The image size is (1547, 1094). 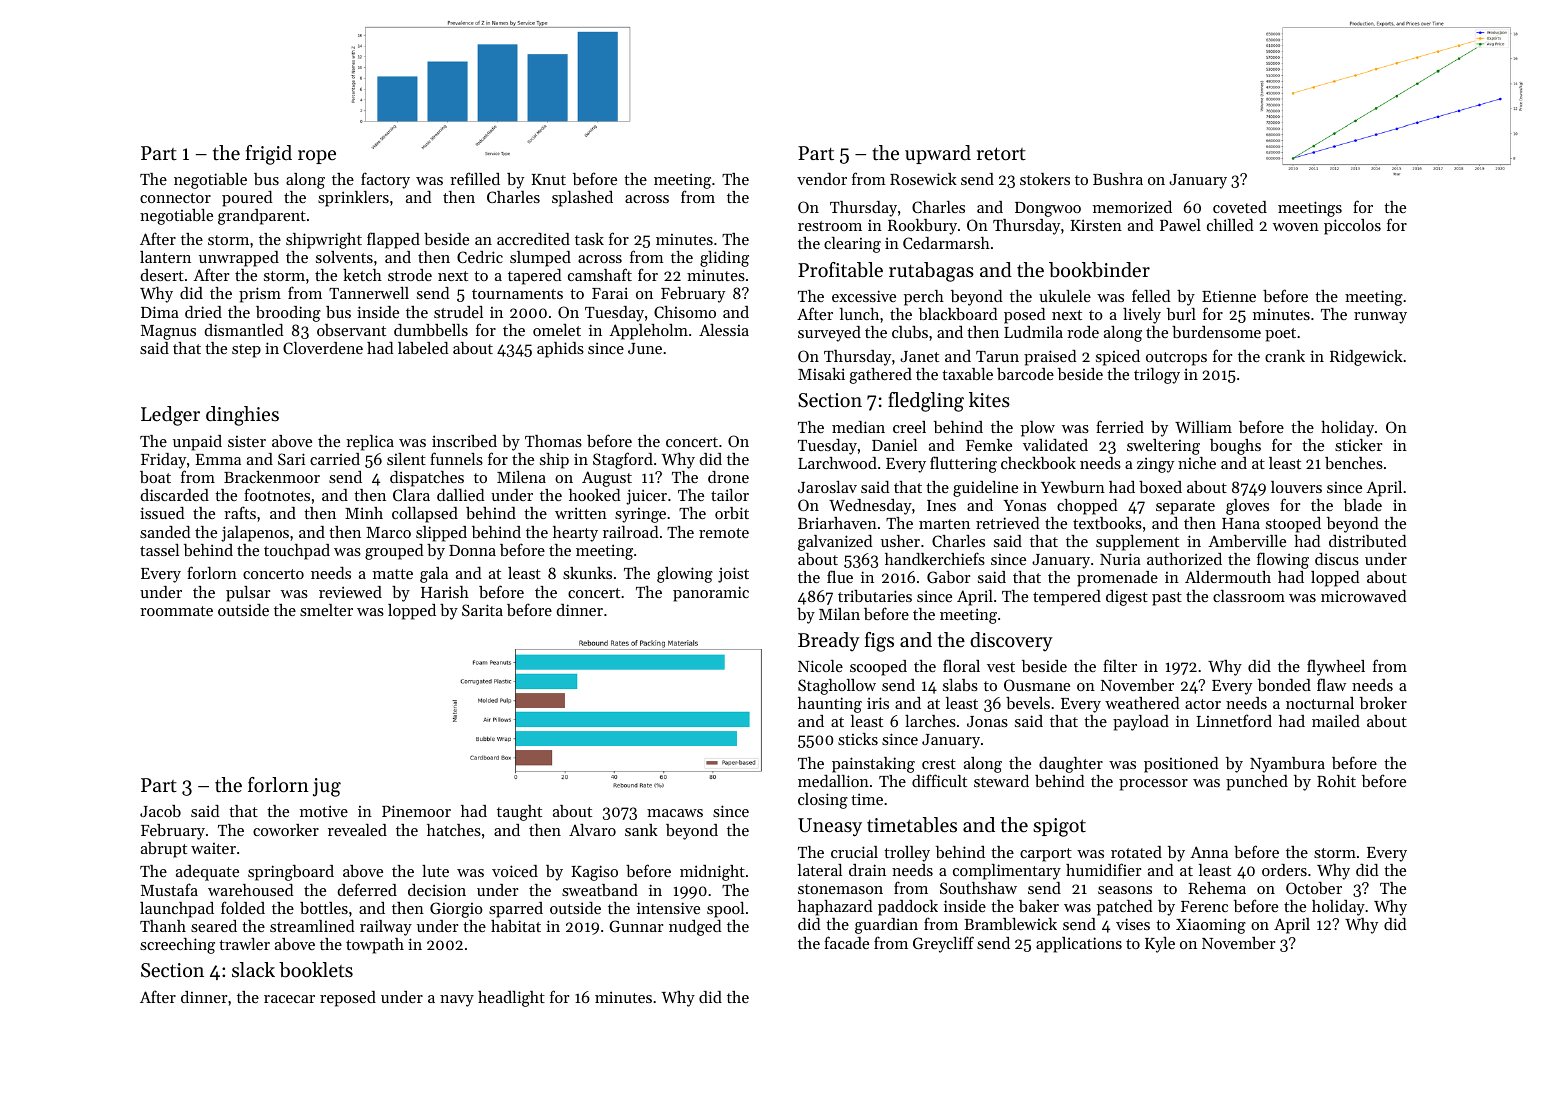 What do you see at coordinates (1180, 225) in the screenshot?
I see `Pawel` at bounding box center [1180, 225].
